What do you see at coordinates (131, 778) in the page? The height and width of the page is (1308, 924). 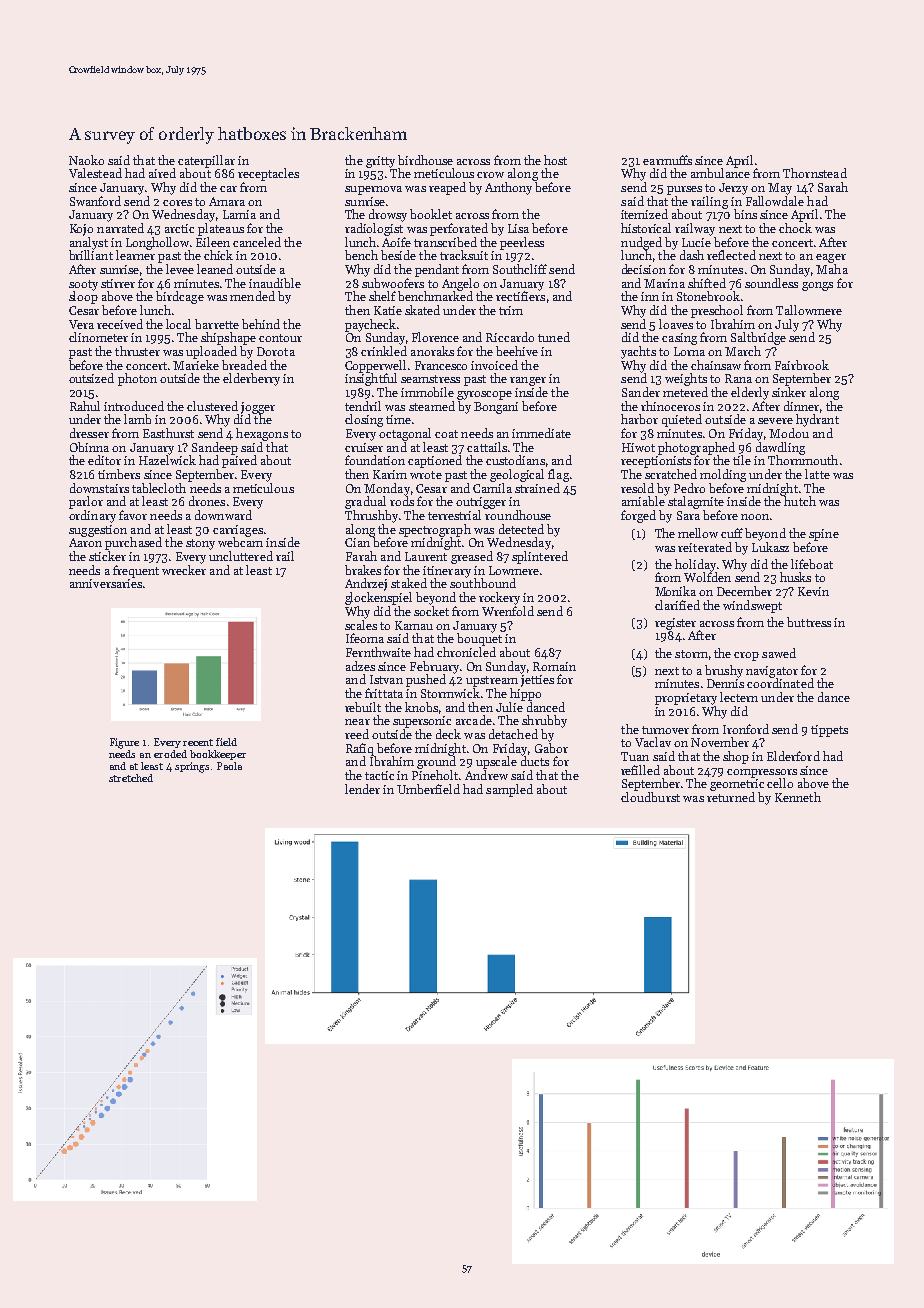 I see `stretched` at bounding box center [131, 778].
